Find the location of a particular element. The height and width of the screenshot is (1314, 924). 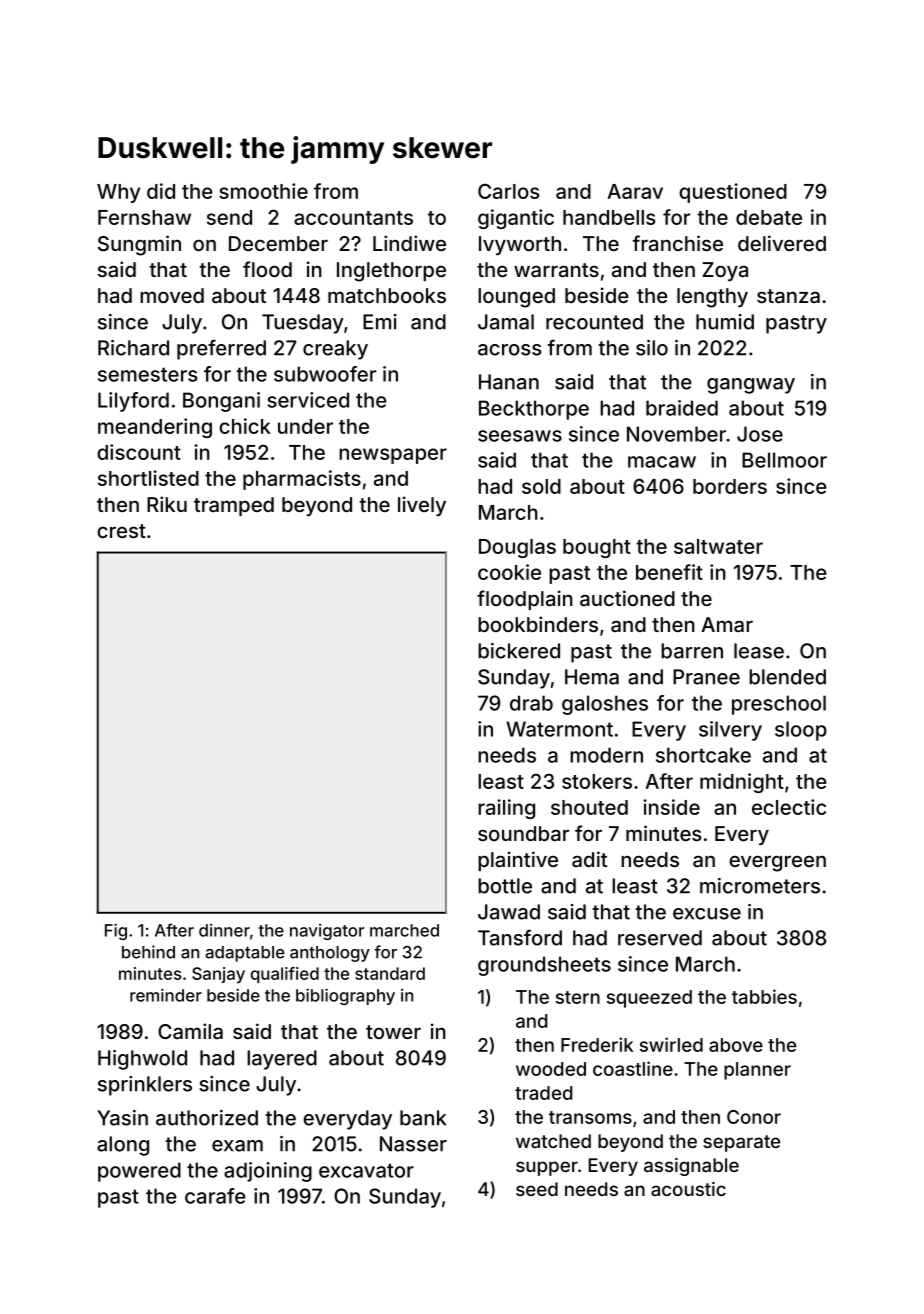

Watermont is located at coordinates (559, 729).
